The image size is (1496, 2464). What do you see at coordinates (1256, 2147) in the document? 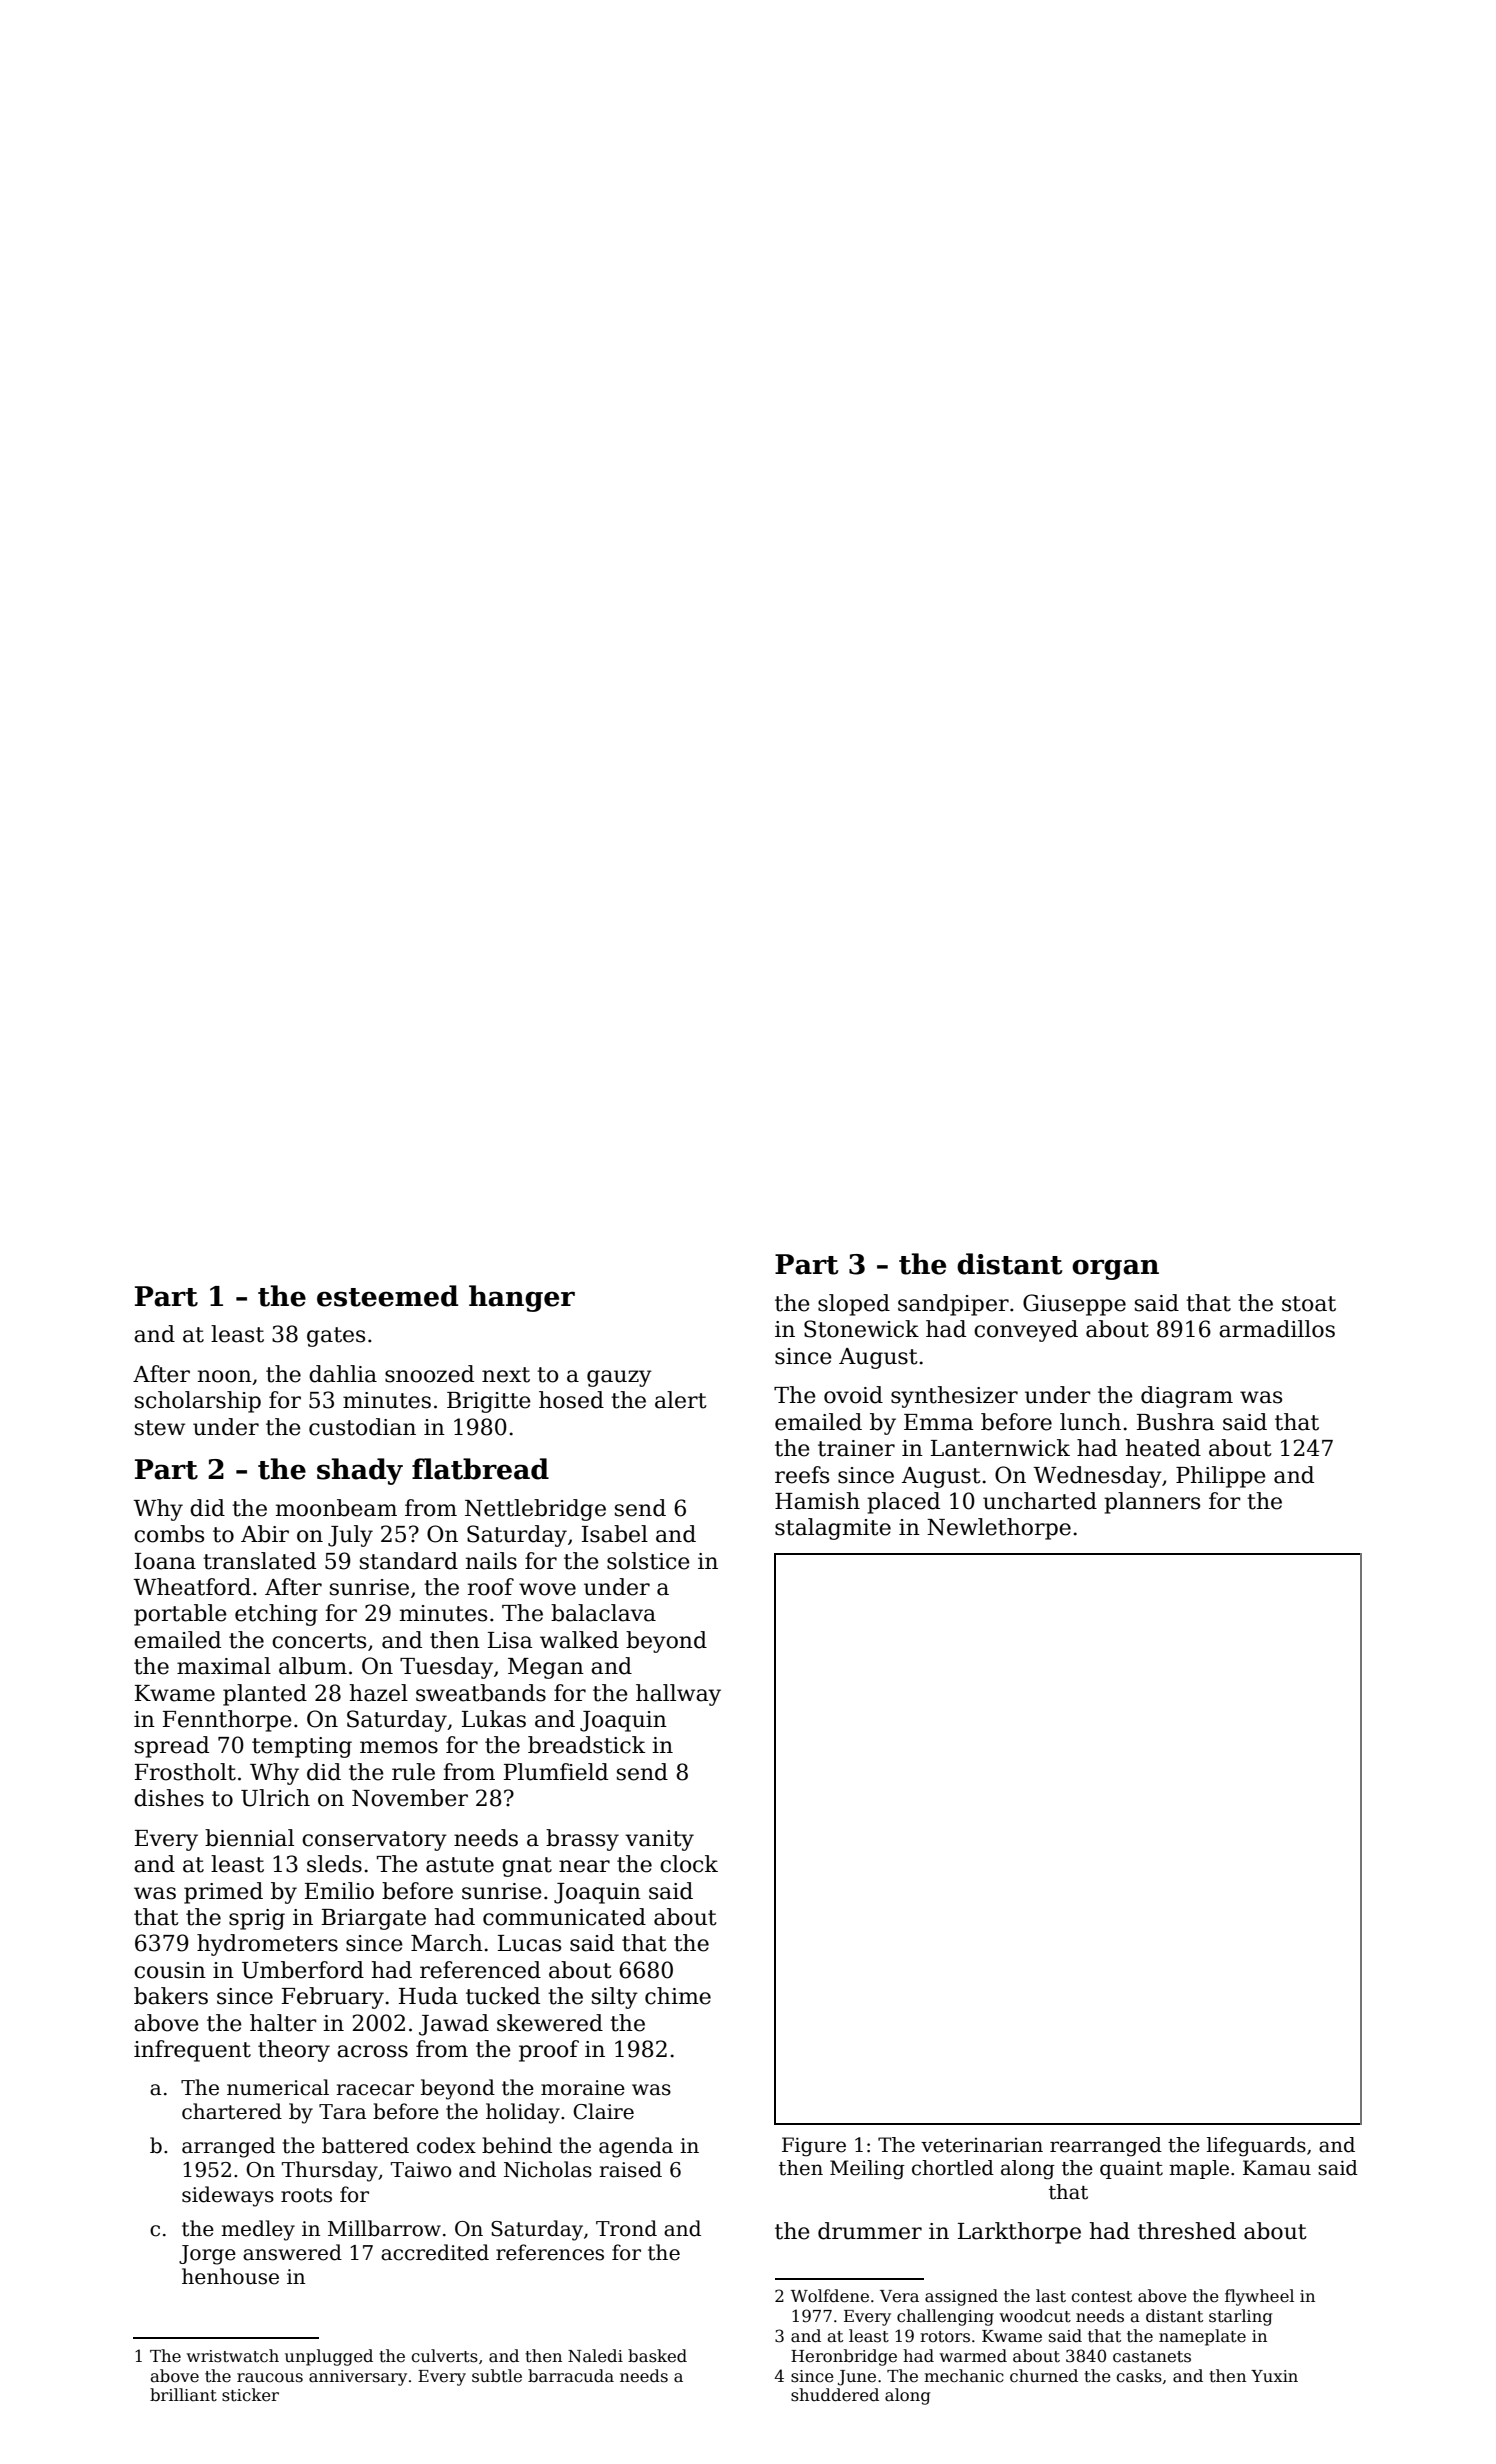
I see `lifeguards` at bounding box center [1256, 2147].
